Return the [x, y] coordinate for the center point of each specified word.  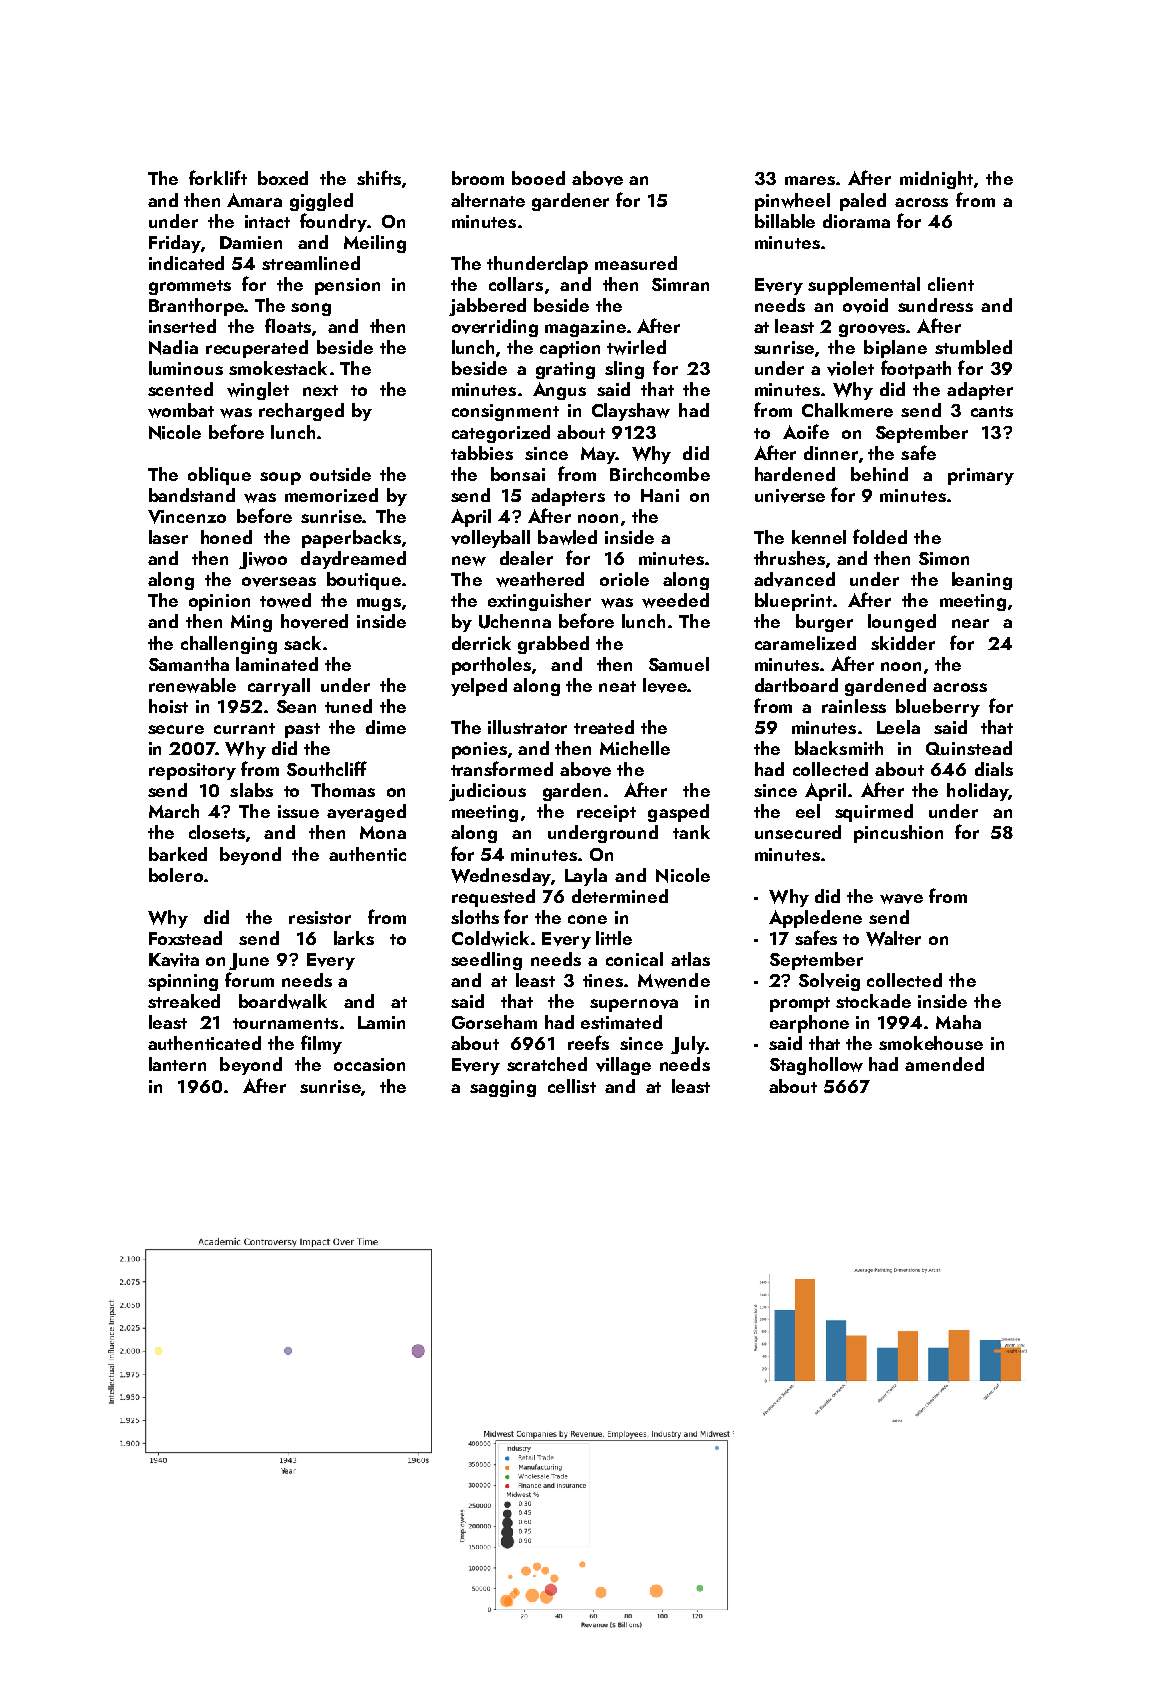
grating [565, 370]
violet [850, 368]
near [970, 623]
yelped [479, 687]
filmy [321, 1044]
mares [810, 180]
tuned [348, 706]
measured [636, 263]
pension [347, 286]
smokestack [278, 368]
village [623, 1066]
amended [944, 1064]
